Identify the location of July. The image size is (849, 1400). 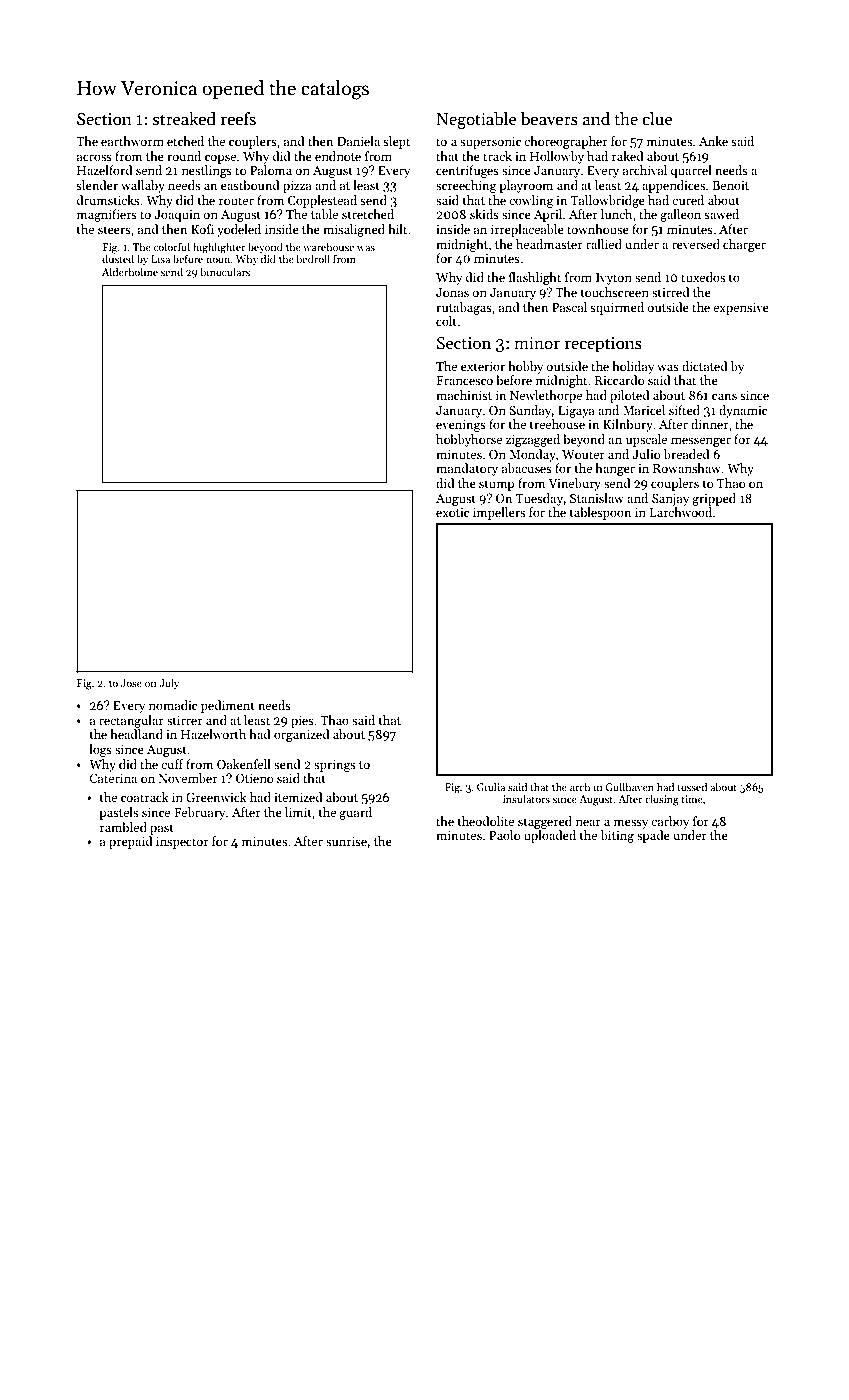
(169, 683).
